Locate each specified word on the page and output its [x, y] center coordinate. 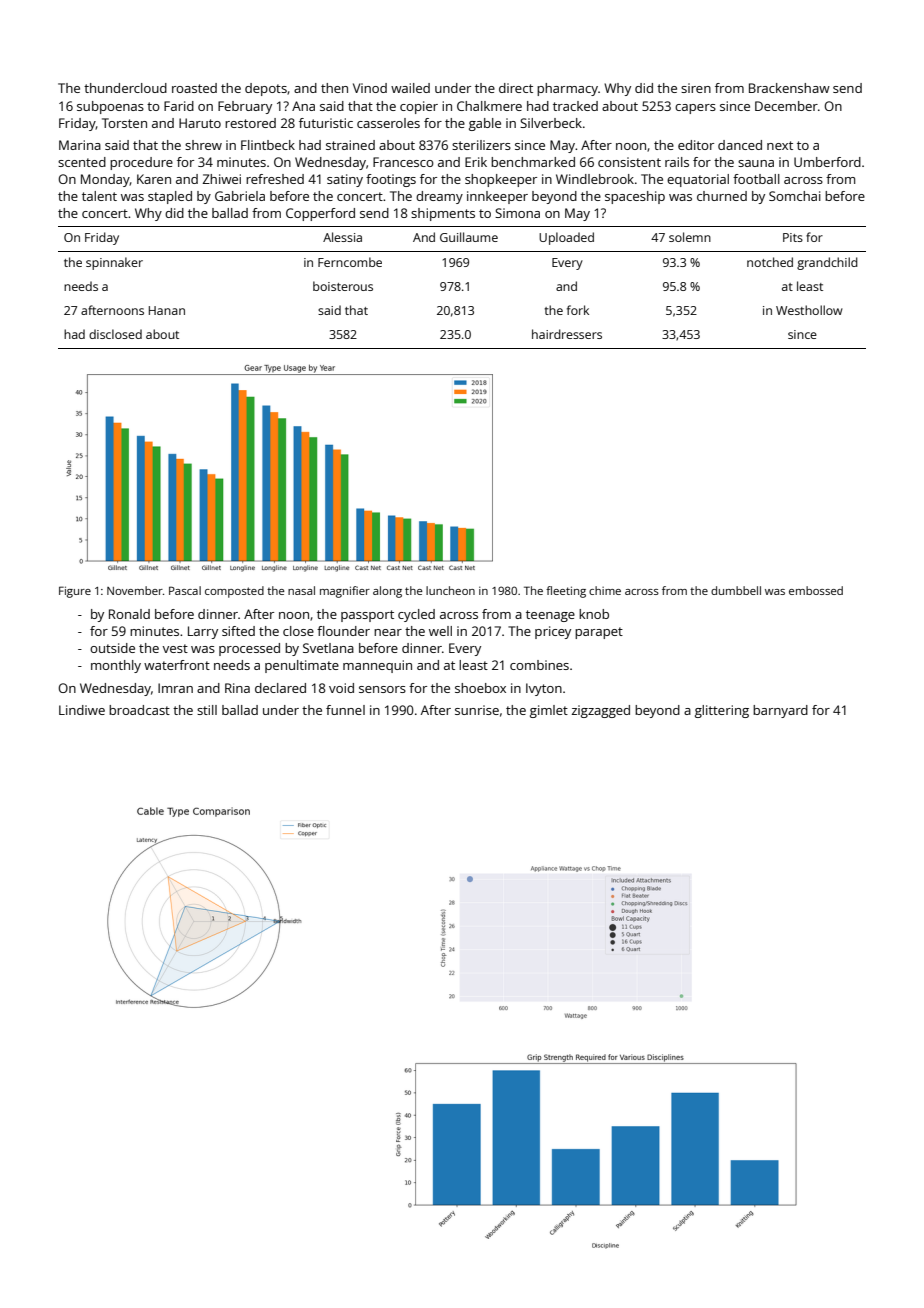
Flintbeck [268, 145]
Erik [476, 162]
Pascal [185, 590]
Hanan [167, 310]
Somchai [795, 196]
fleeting [566, 592]
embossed [816, 590]
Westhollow [809, 310]
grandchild [827, 263]
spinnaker [114, 263]
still [207, 710]
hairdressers [567, 334]
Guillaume [469, 237]
